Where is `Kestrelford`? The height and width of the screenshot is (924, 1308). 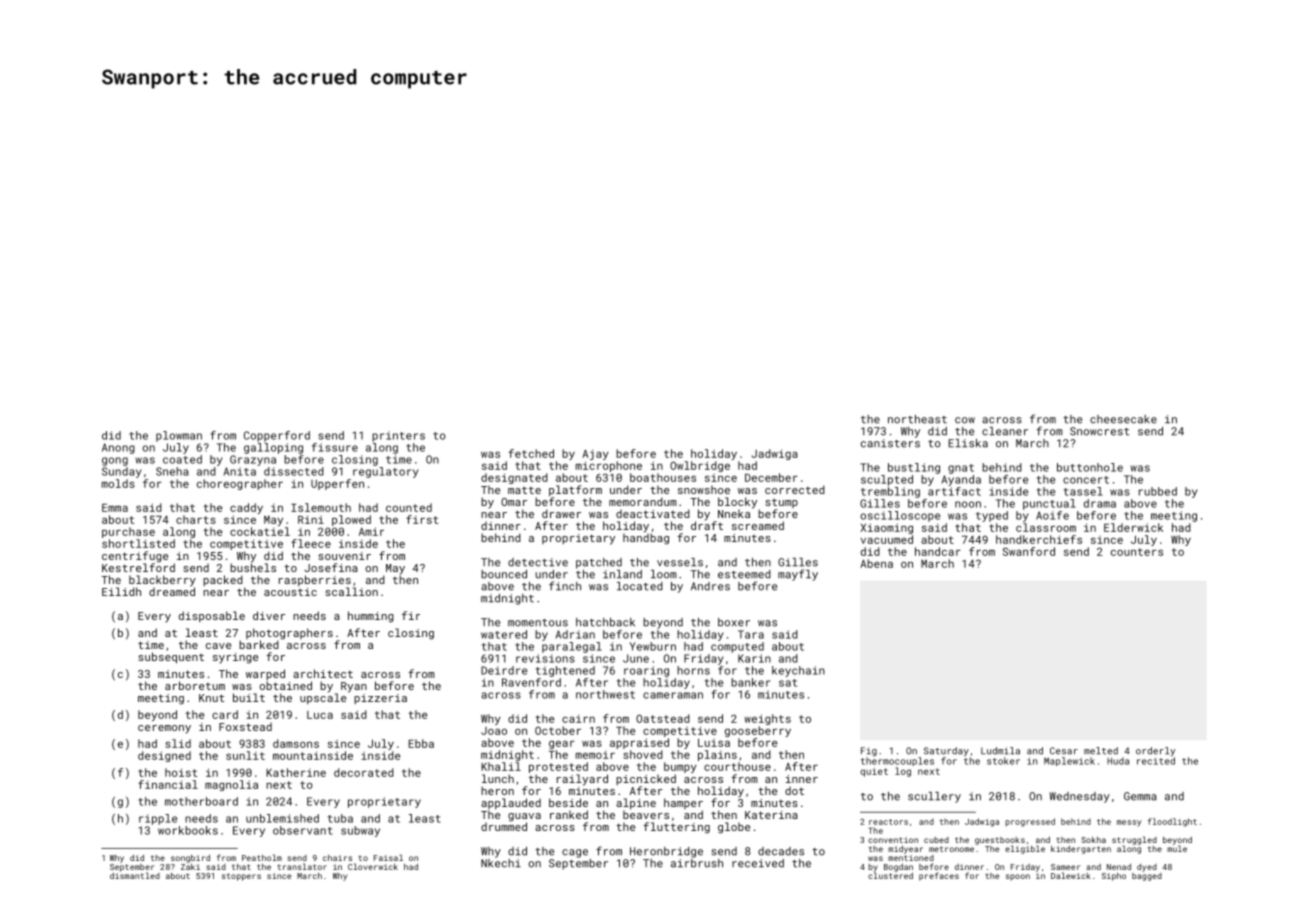
Kestrelford is located at coordinates (138, 567).
